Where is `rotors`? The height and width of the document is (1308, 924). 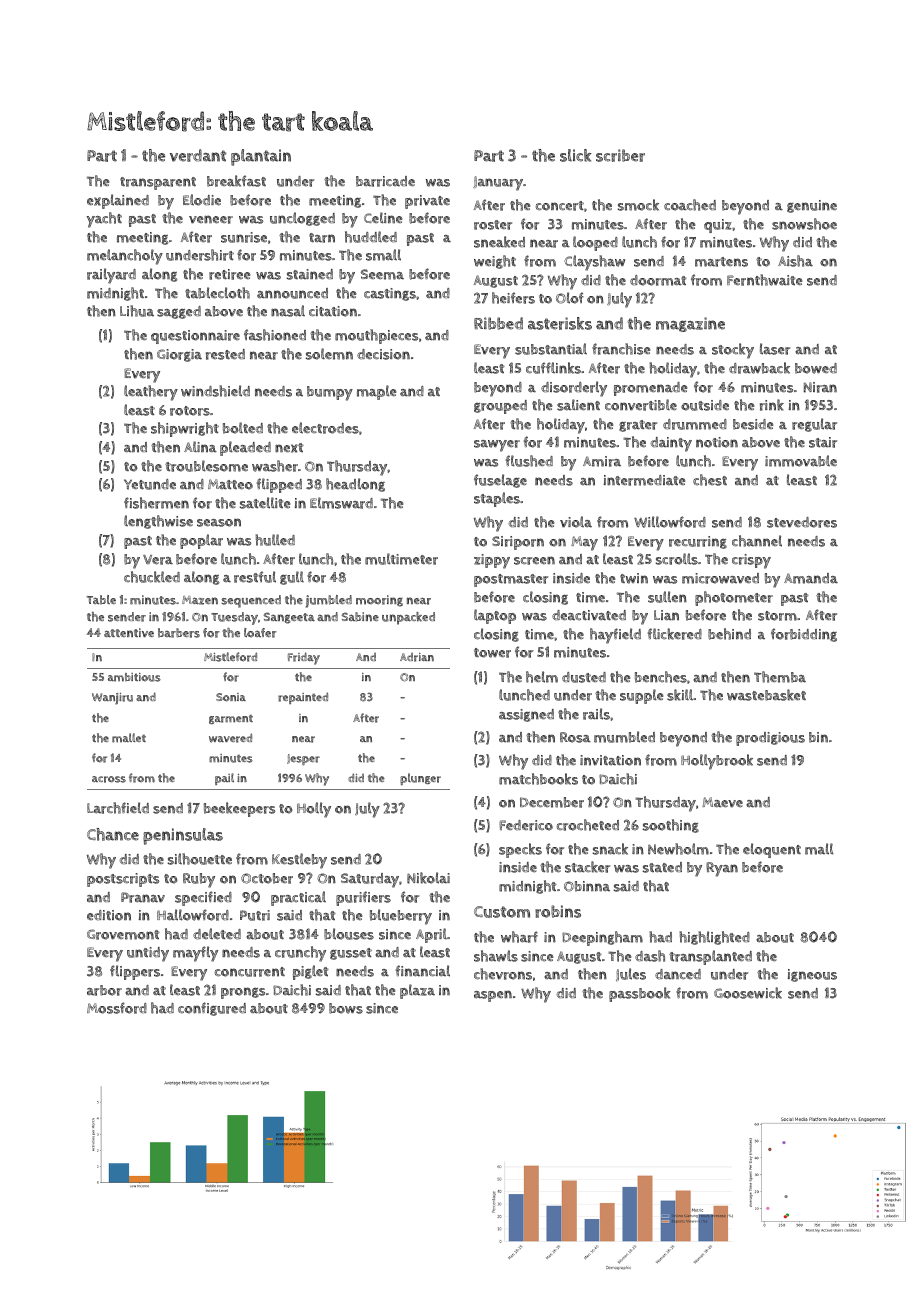
rotors is located at coordinates (190, 411).
